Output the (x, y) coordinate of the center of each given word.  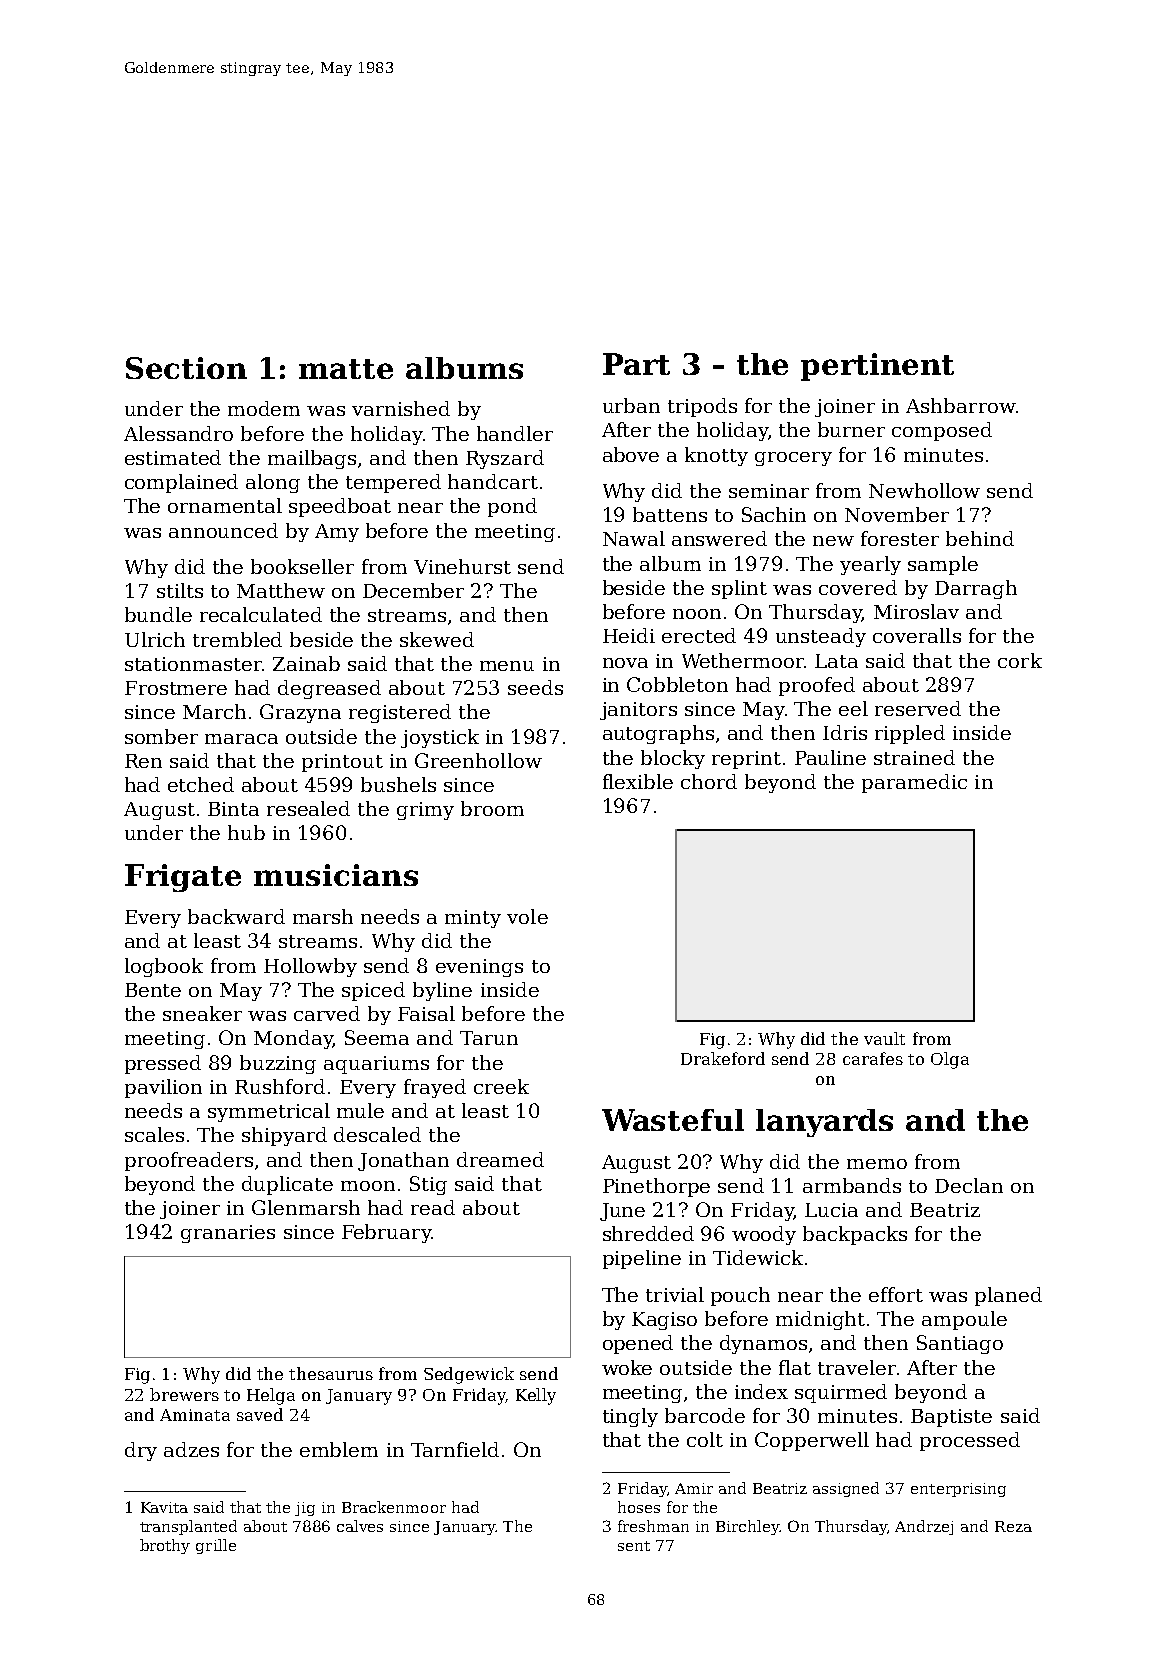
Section (186, 368)
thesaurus (331, 1373)
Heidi (629, 635)
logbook (164, 967)
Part (636, 364)
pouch (740, 1296)
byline (442, 991)
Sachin (774, 514)
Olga (950, 1060)
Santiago (960, 1344)
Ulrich (155, 639)
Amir (694, 1488)
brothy (165, 1546)
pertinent (877, 367)
